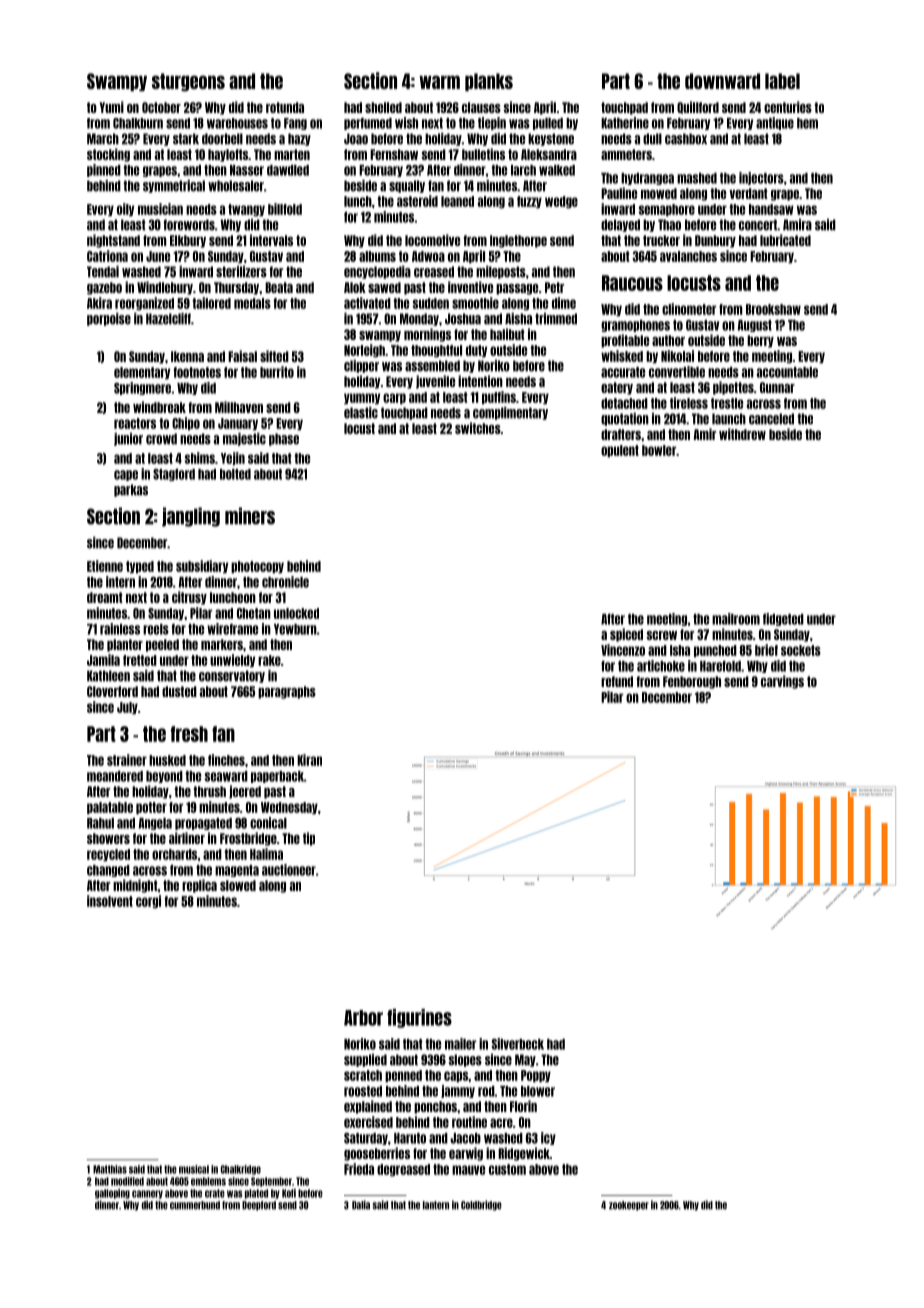 This image has height=1308, width=924. What do you see at coordinates (507, 1169) in the image?
I see `custom` at bounding box center [507, 1169].
